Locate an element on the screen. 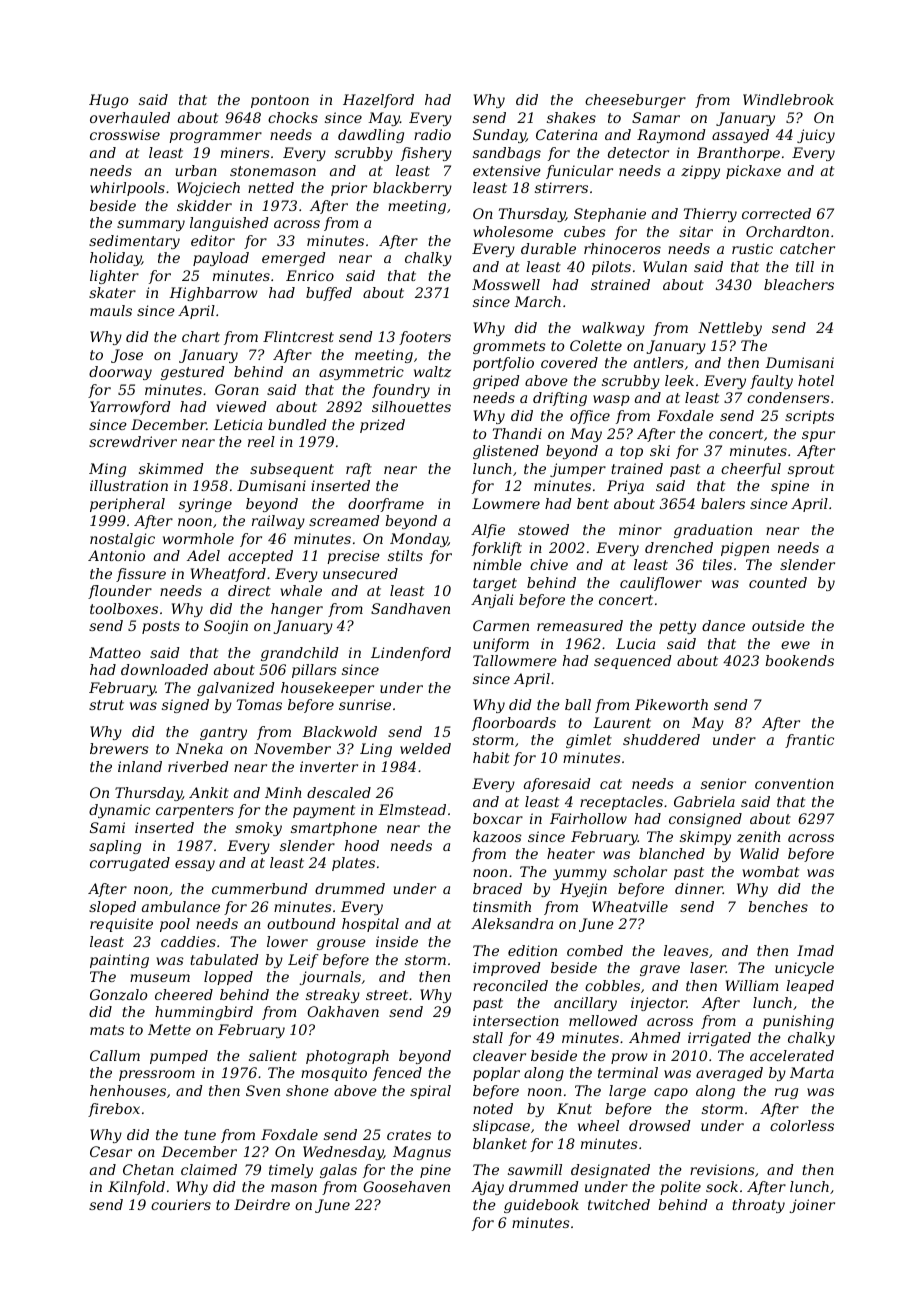 The width and height of the screenshot is (924, 1308). sprout is located at coordinates (811, 470).
